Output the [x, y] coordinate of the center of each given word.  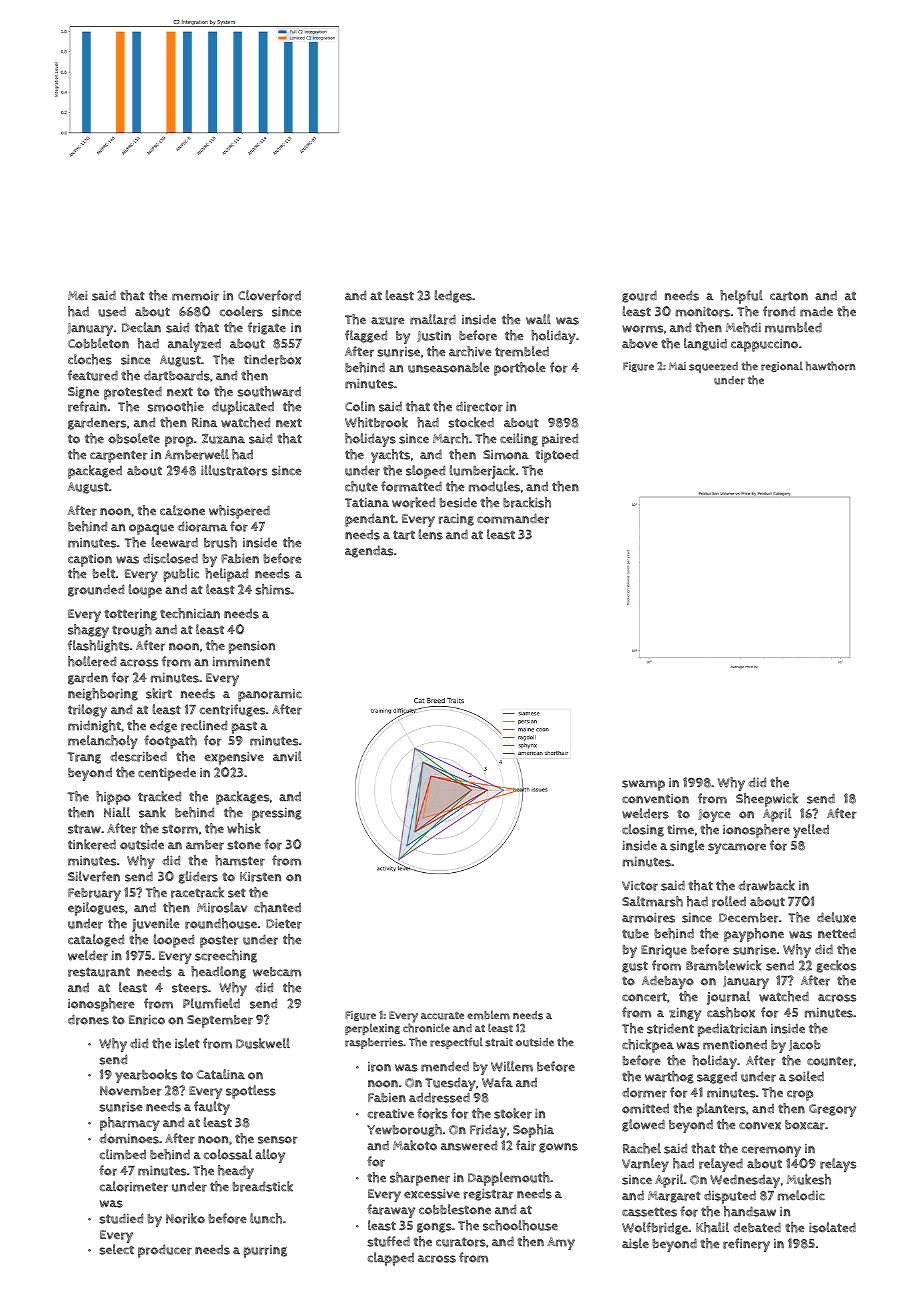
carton [789, 296]
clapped [390, 1259]
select [116, 1249]
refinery [746, 1245]
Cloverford [269, 295]
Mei [78, 295]
